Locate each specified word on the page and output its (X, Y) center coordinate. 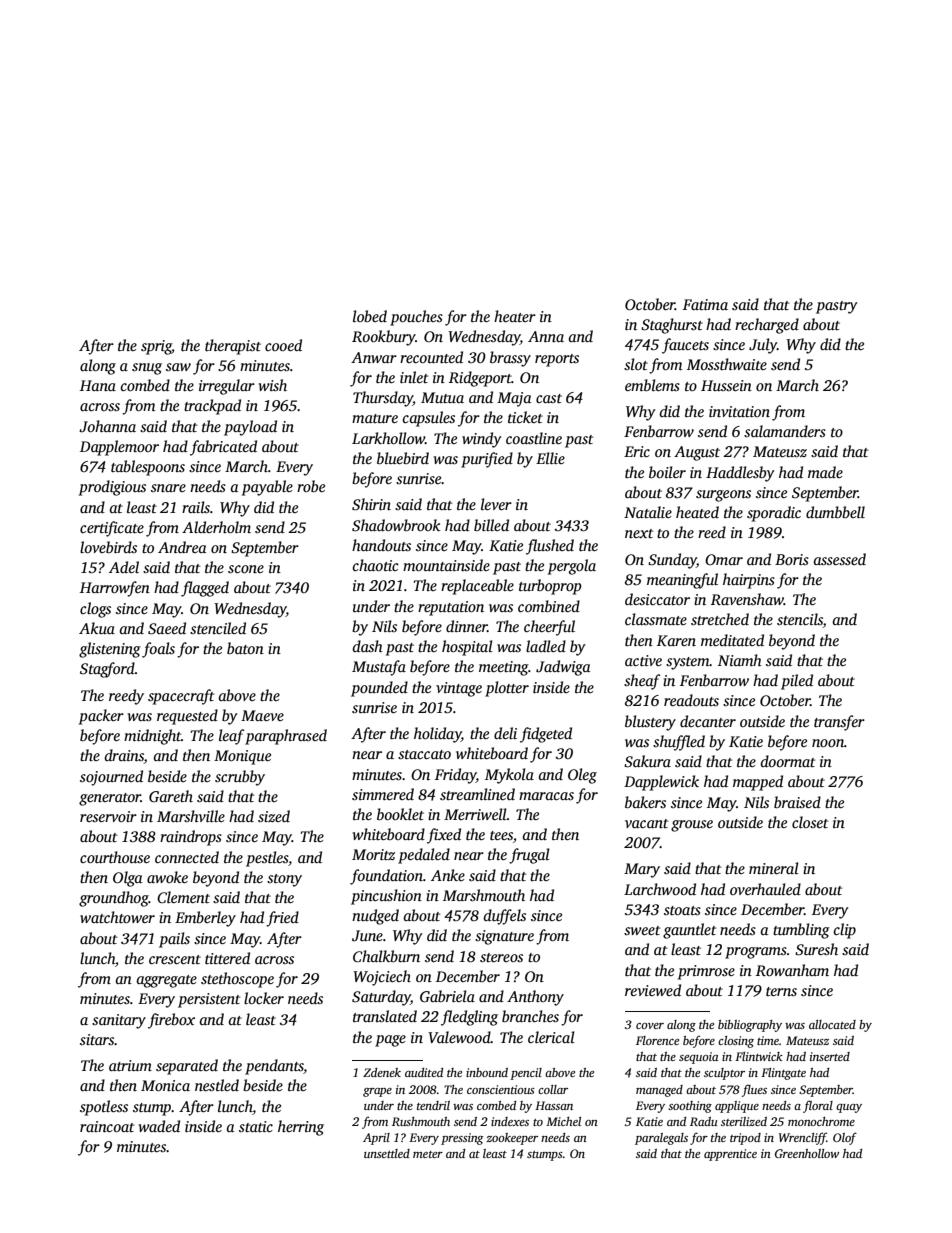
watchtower (117, 917)
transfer (839, 723)
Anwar (374, 357)
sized (274, 816)
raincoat (107, 1126)
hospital (467, 648)
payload (250, 428)
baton (245, 648)
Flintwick (759, 1056)
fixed (444, 836)
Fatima (705, 304)
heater (515, 316)
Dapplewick (661, 783)
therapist (233, 347)
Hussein (726, 385)
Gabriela (447, 996)
